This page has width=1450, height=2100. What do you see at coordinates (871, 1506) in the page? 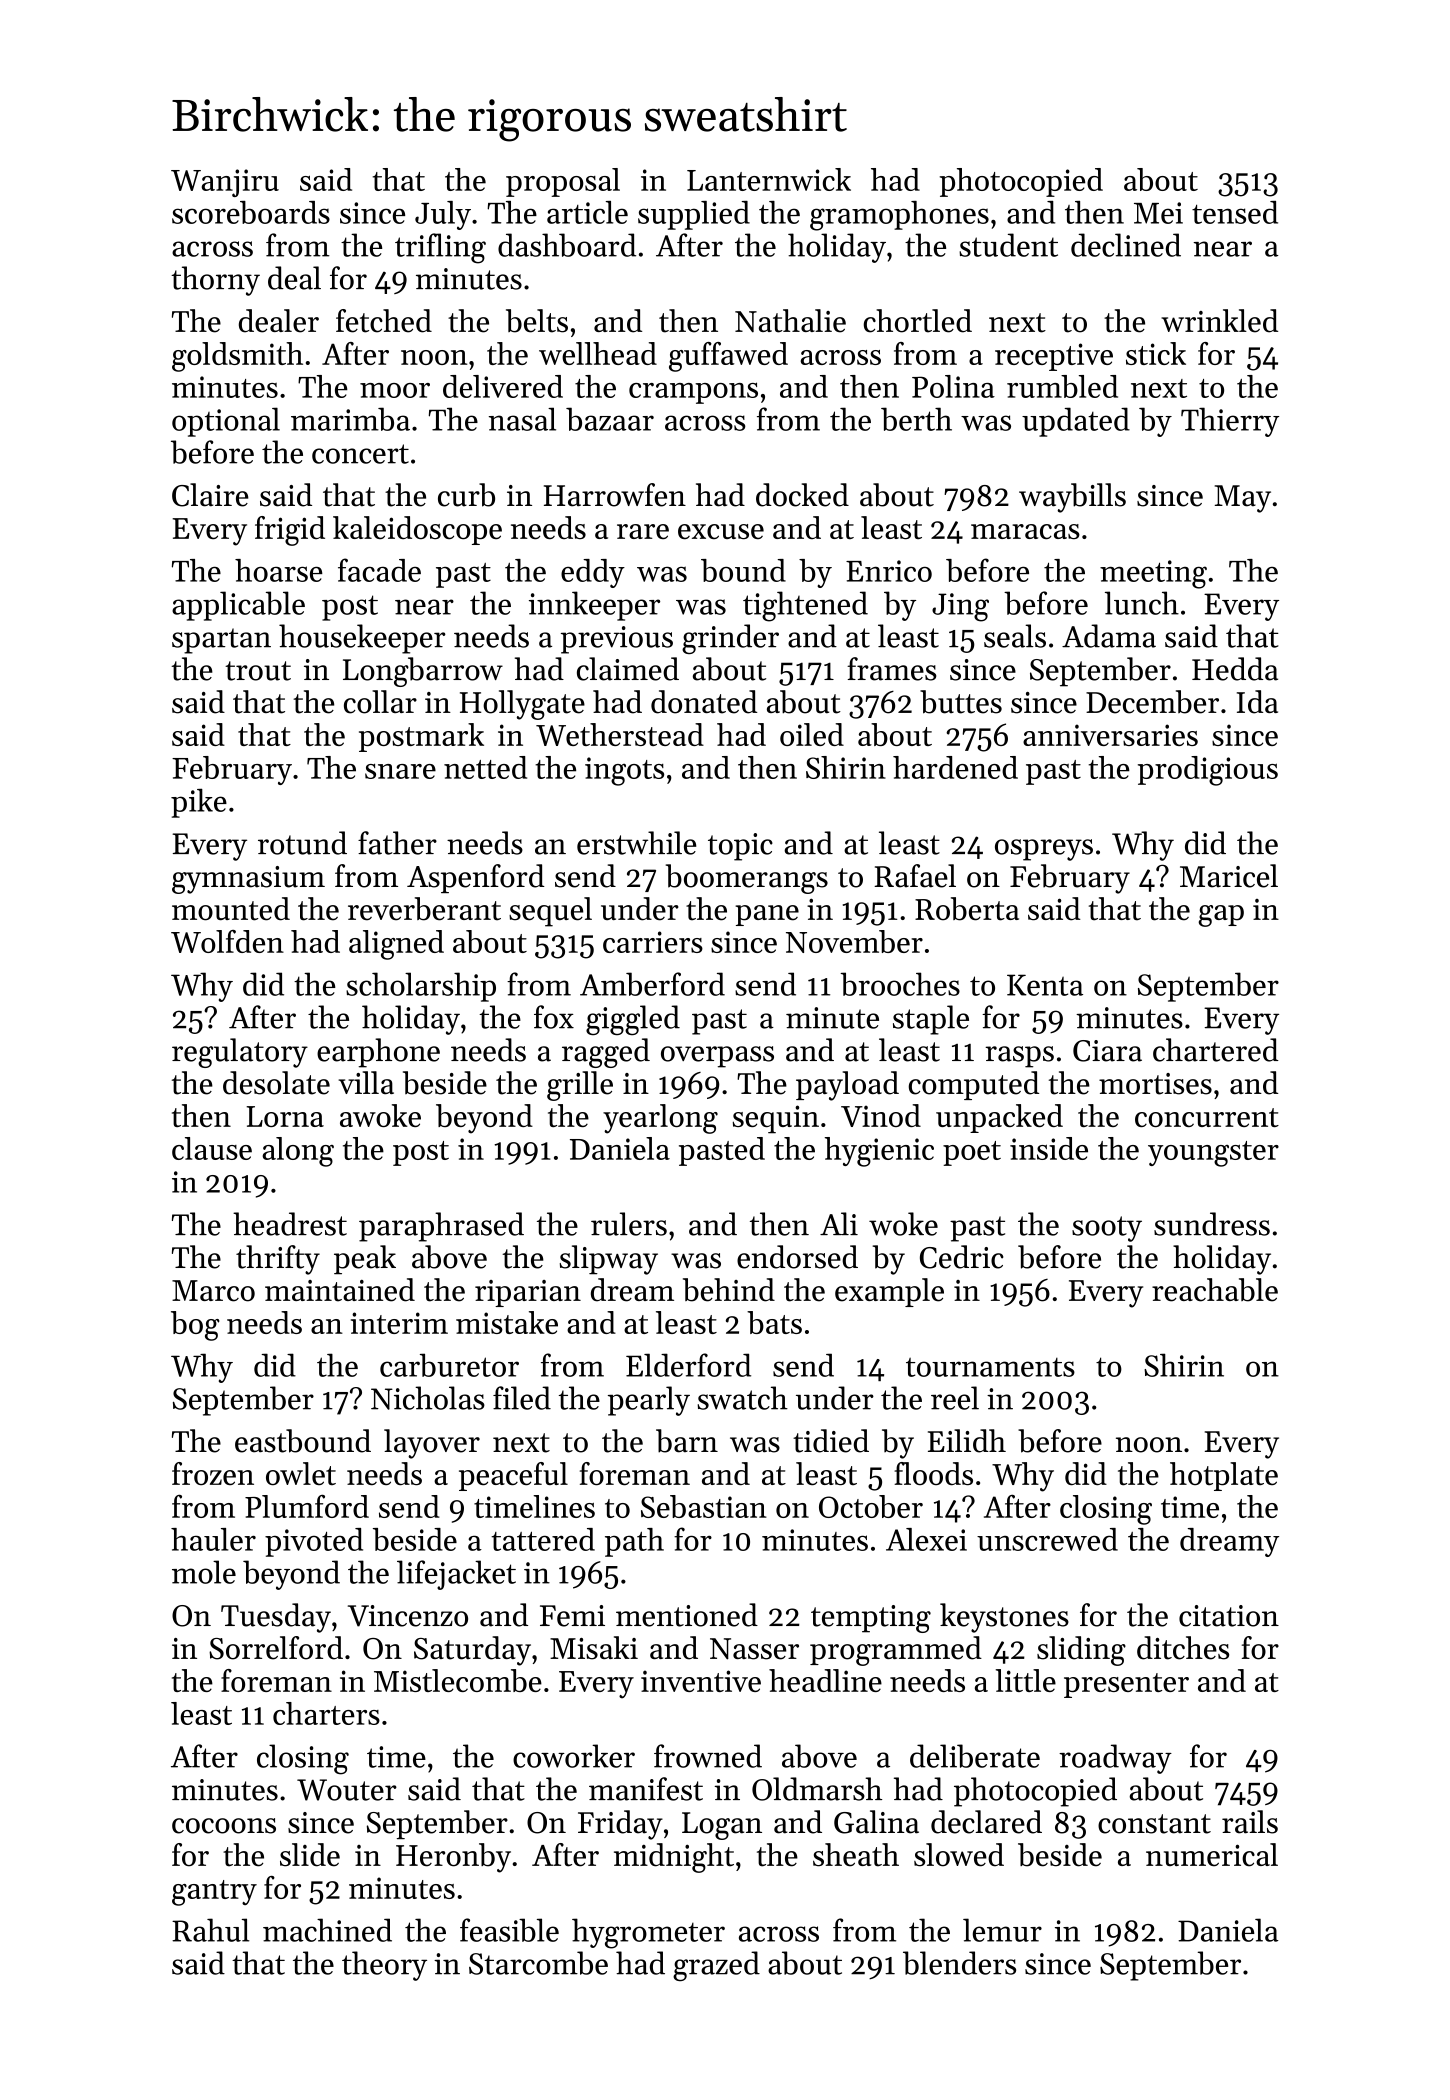
I see `October` at bounding box center [871, 1506].
